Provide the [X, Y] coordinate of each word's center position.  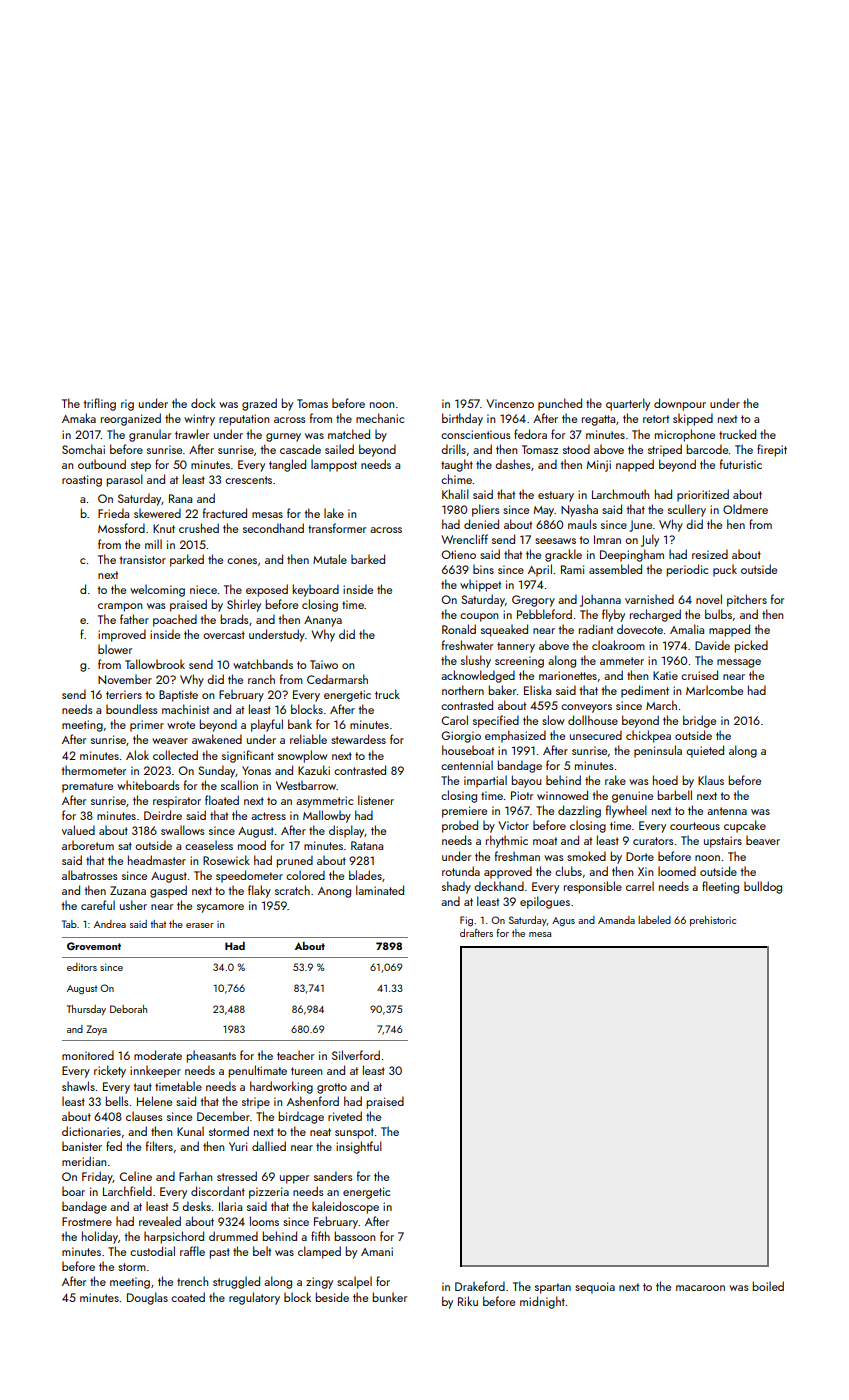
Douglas [147, 1298]
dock [203, 403]
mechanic [380, 418]
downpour [680, 404]
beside [332, 1297]
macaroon [700, 1288]
